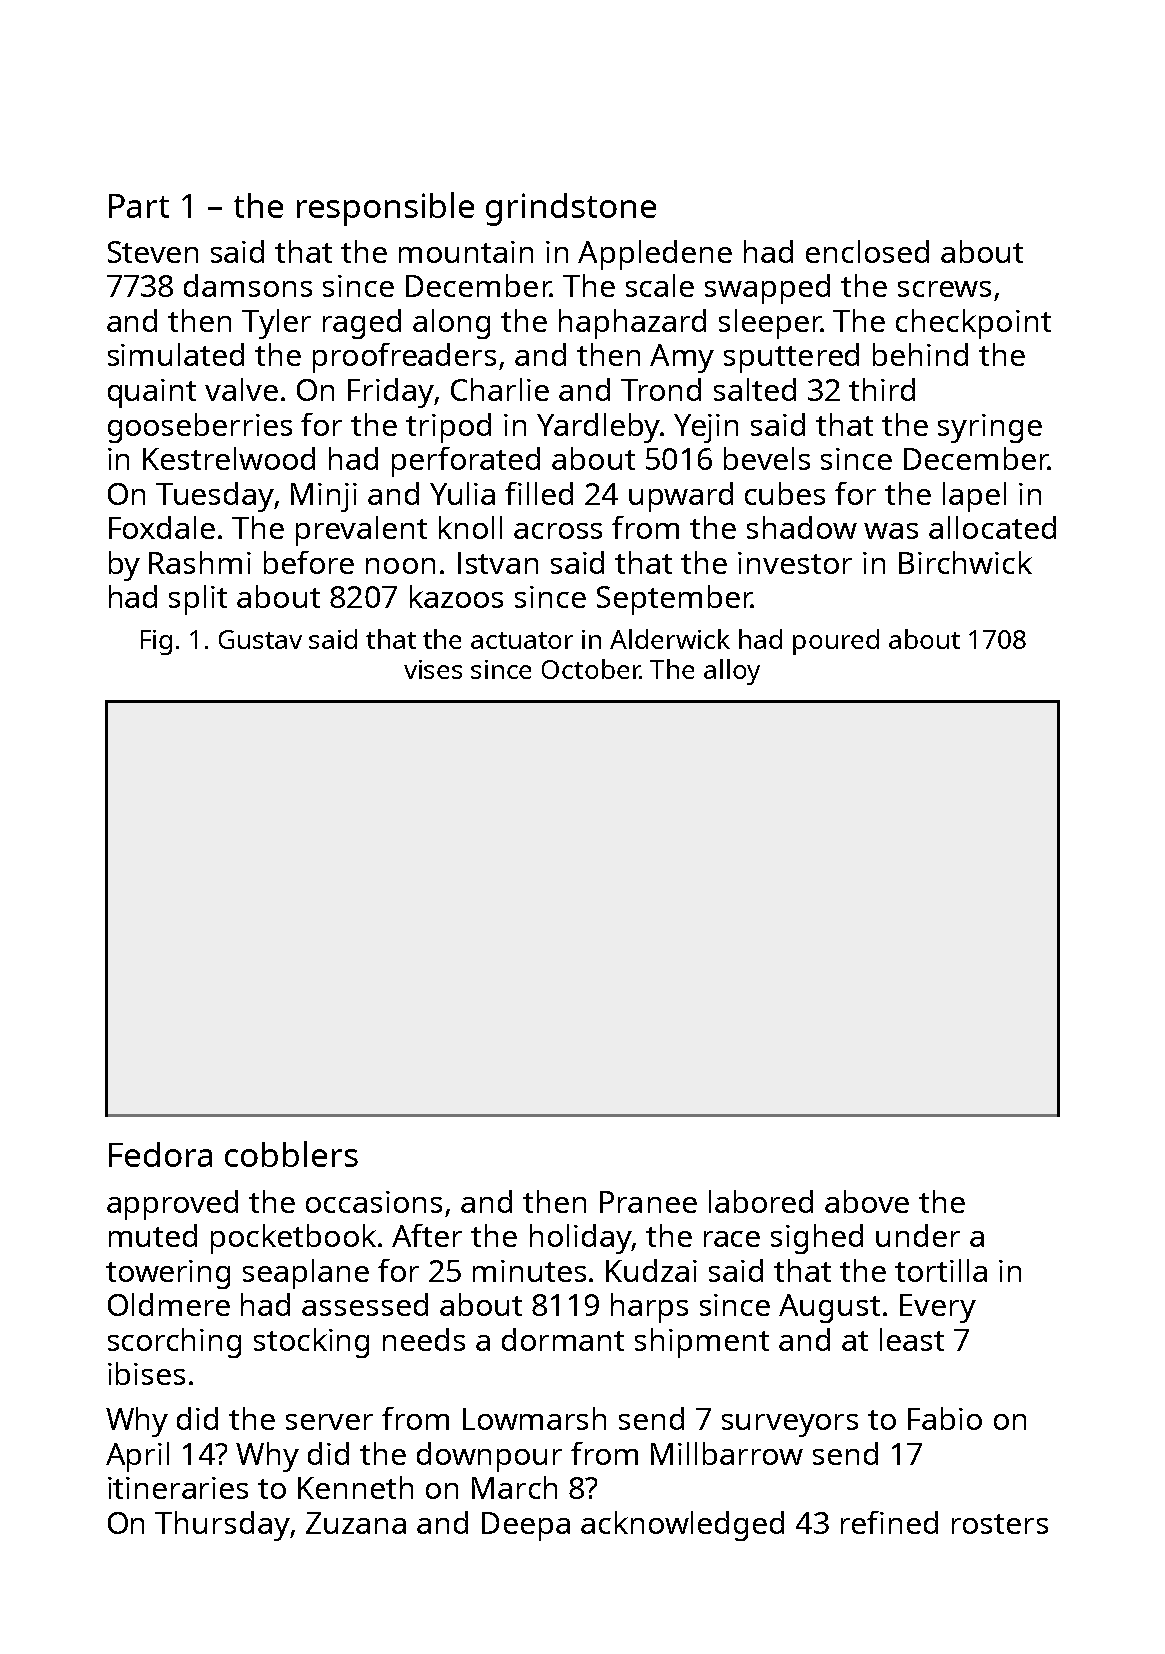  What do you see at coordinates (433, 669) in the document?
I see `vises` at bounding box center [433, 669].
